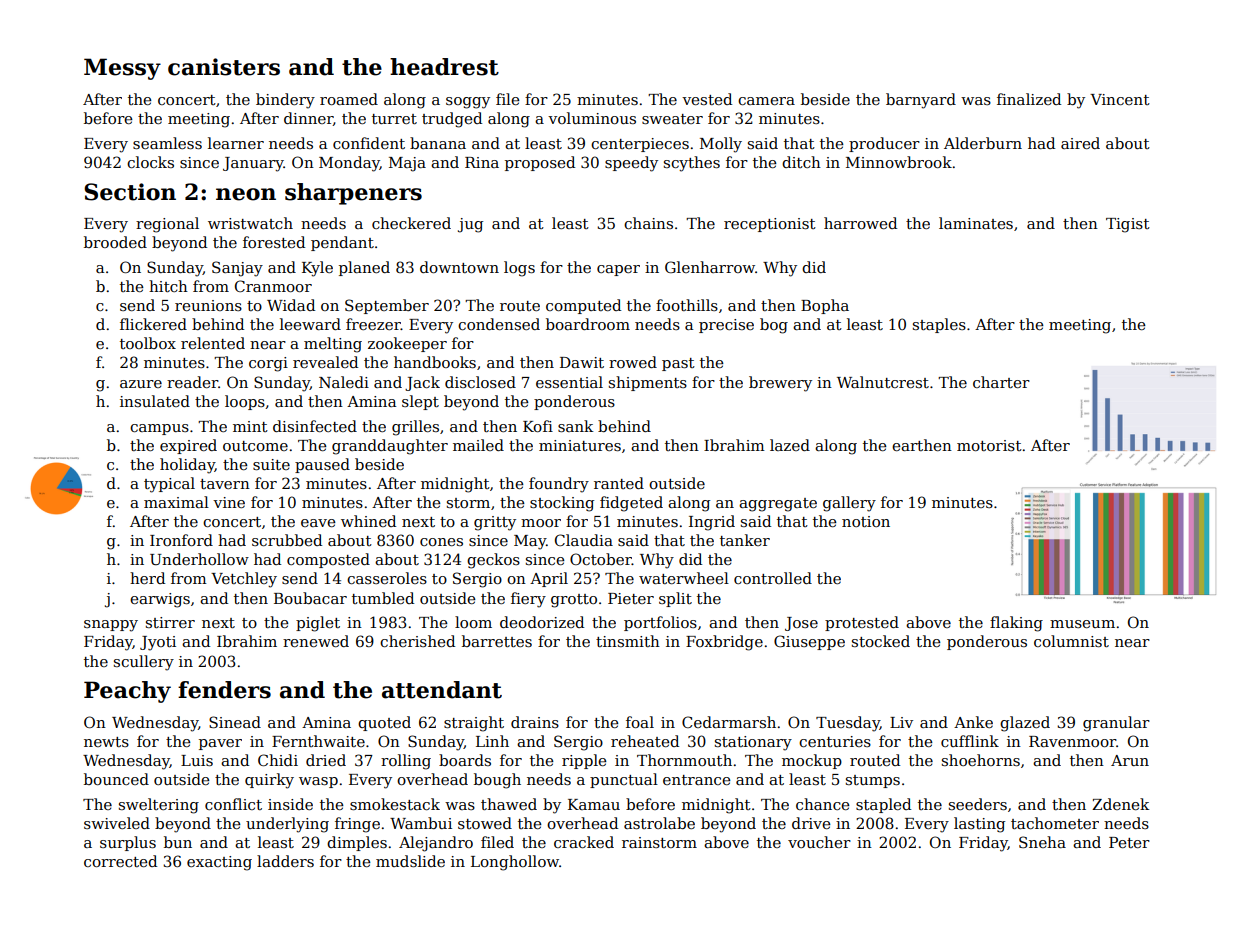  What do you see at coordinates (349, 99) in the document?
I see `roamed` at bounding box center [349, 99].
